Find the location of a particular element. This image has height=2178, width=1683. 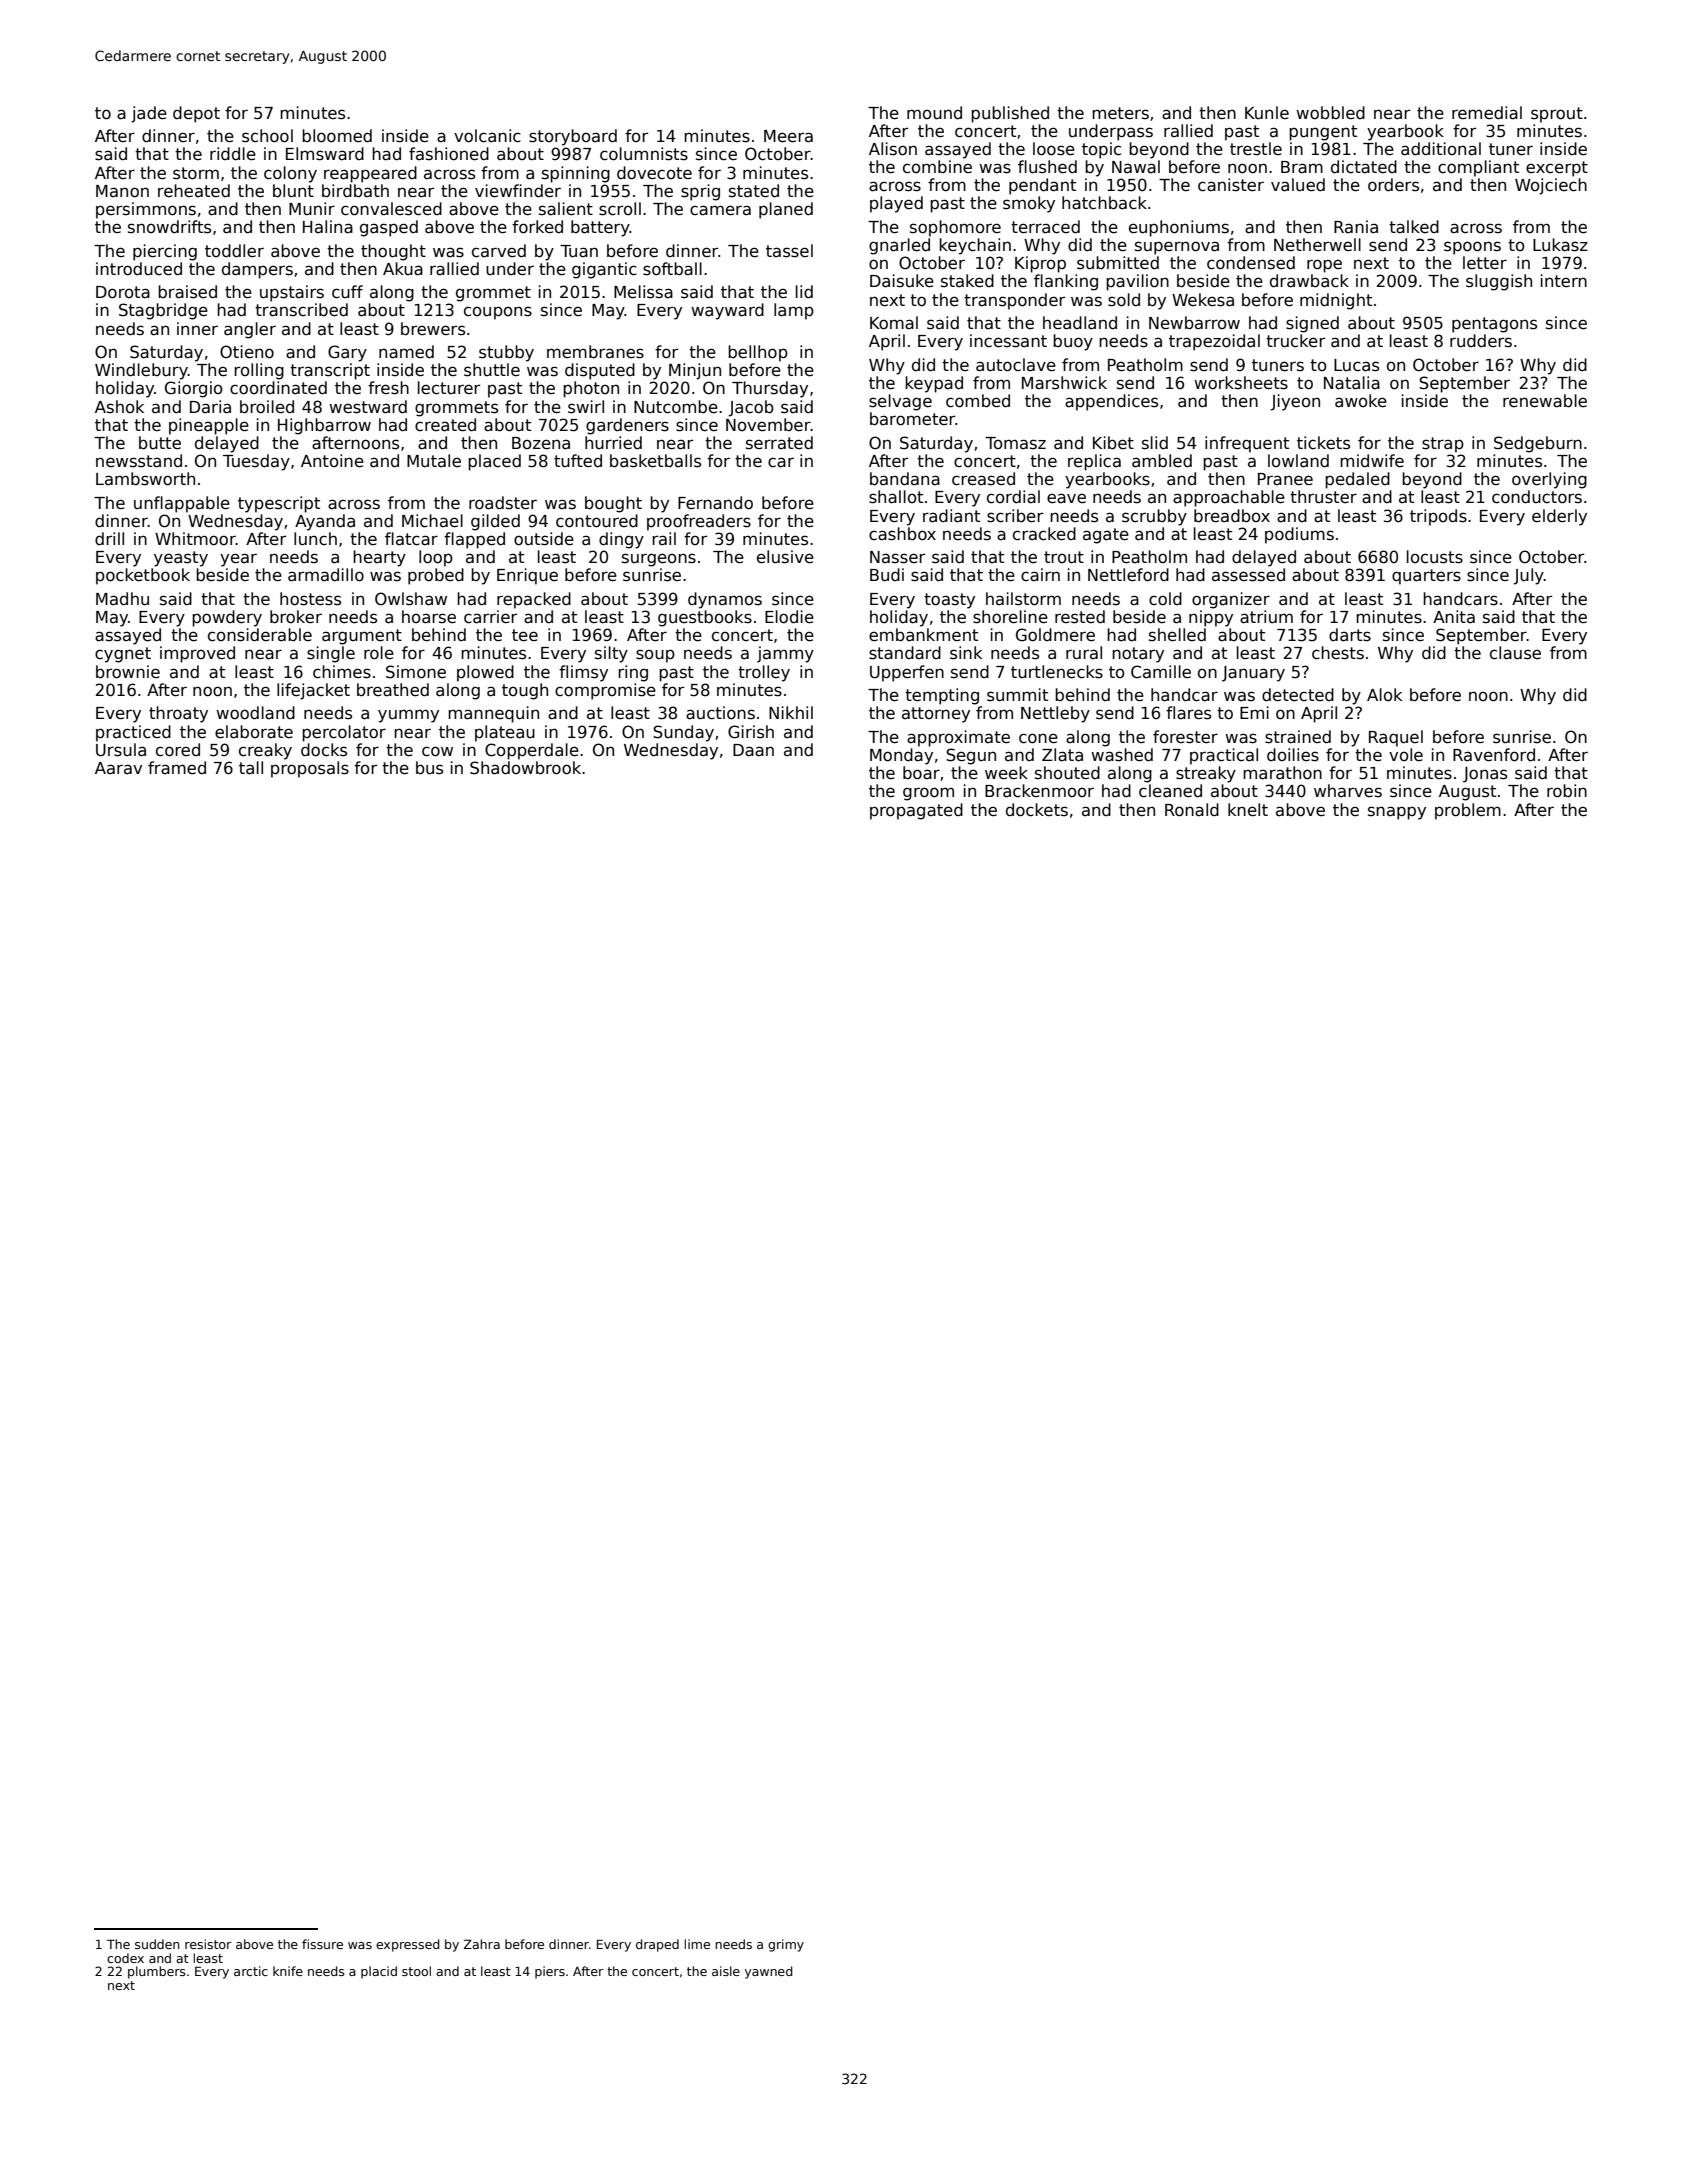

grimy is located at coordinates (786, 1945).
